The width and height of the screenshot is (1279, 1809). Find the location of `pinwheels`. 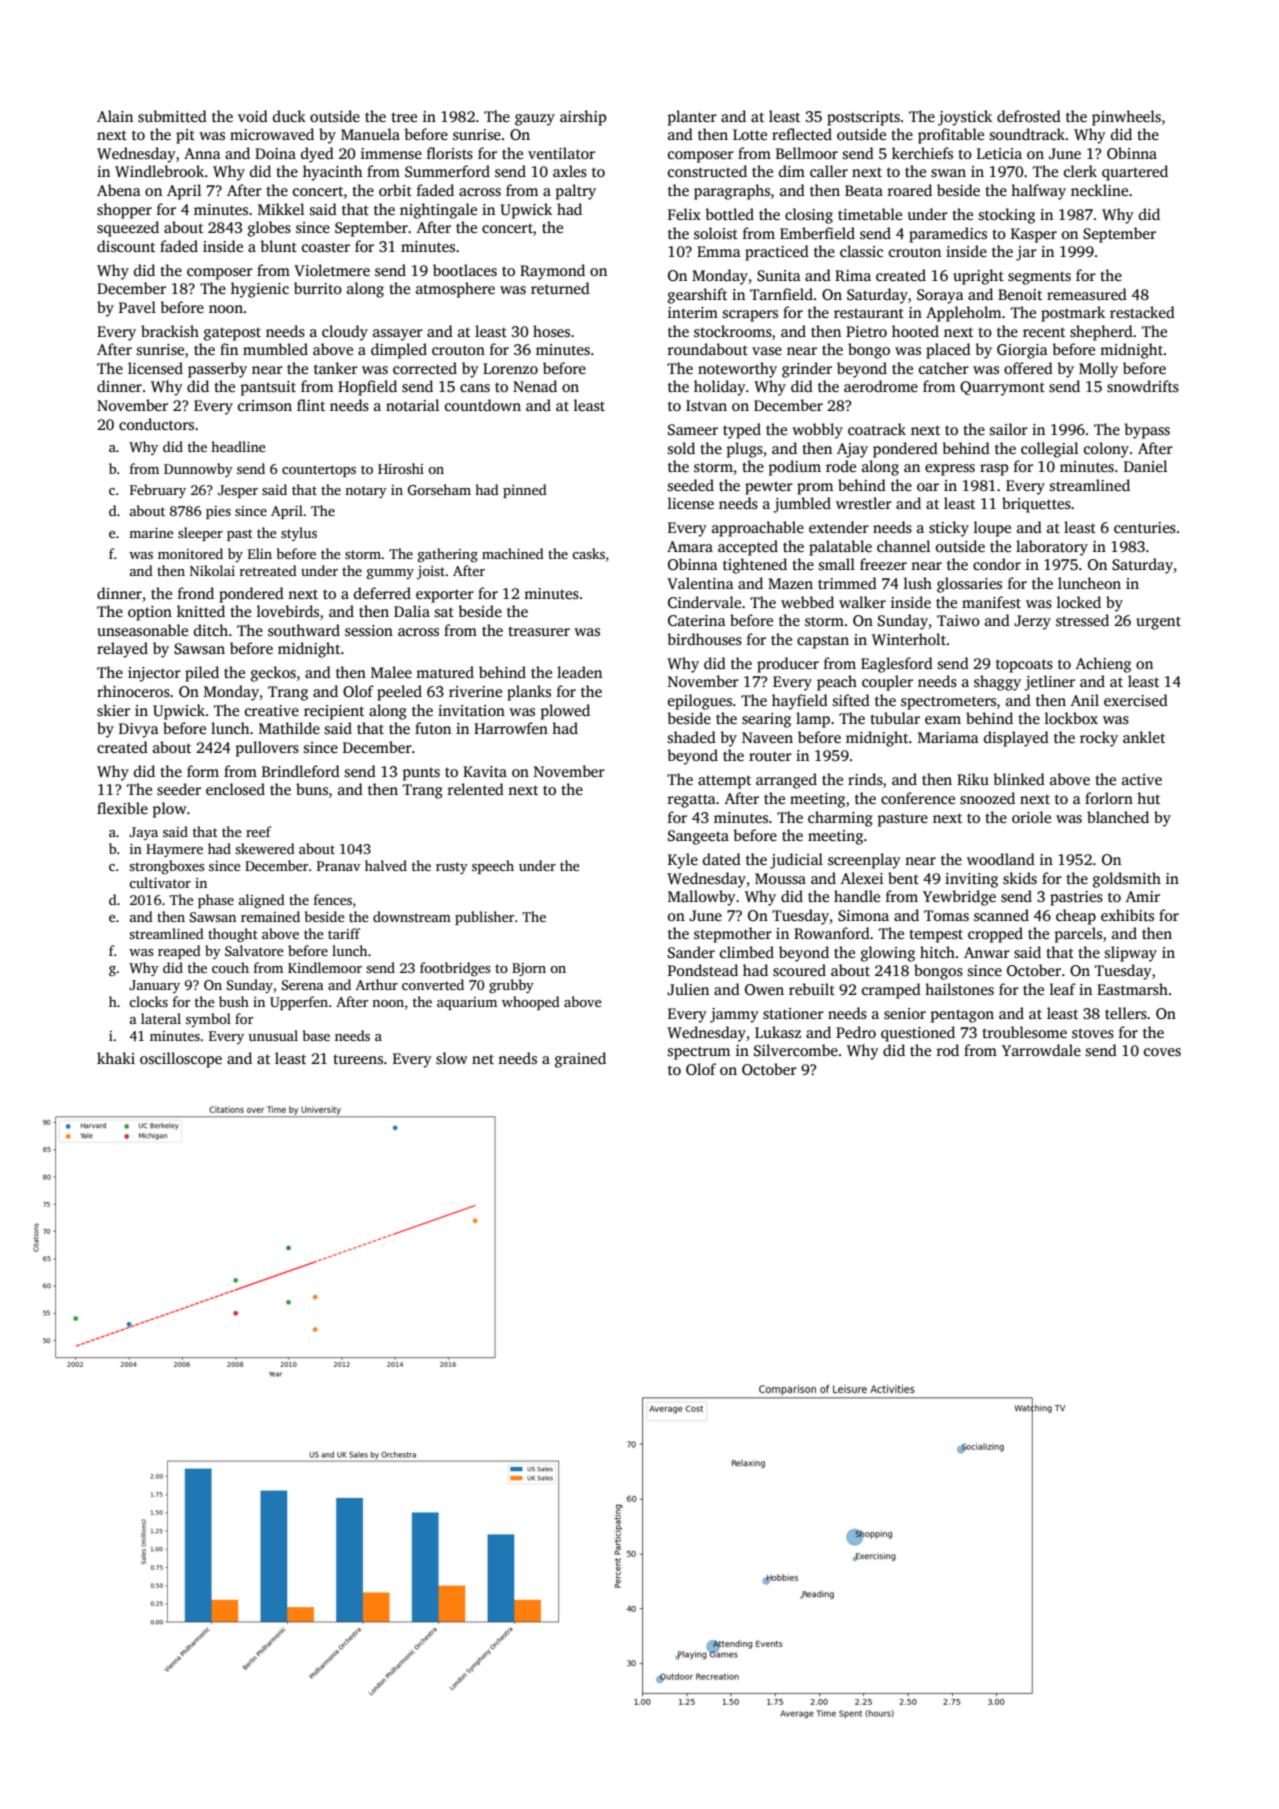

pinwheels is located at coordinates (1126, 118).
